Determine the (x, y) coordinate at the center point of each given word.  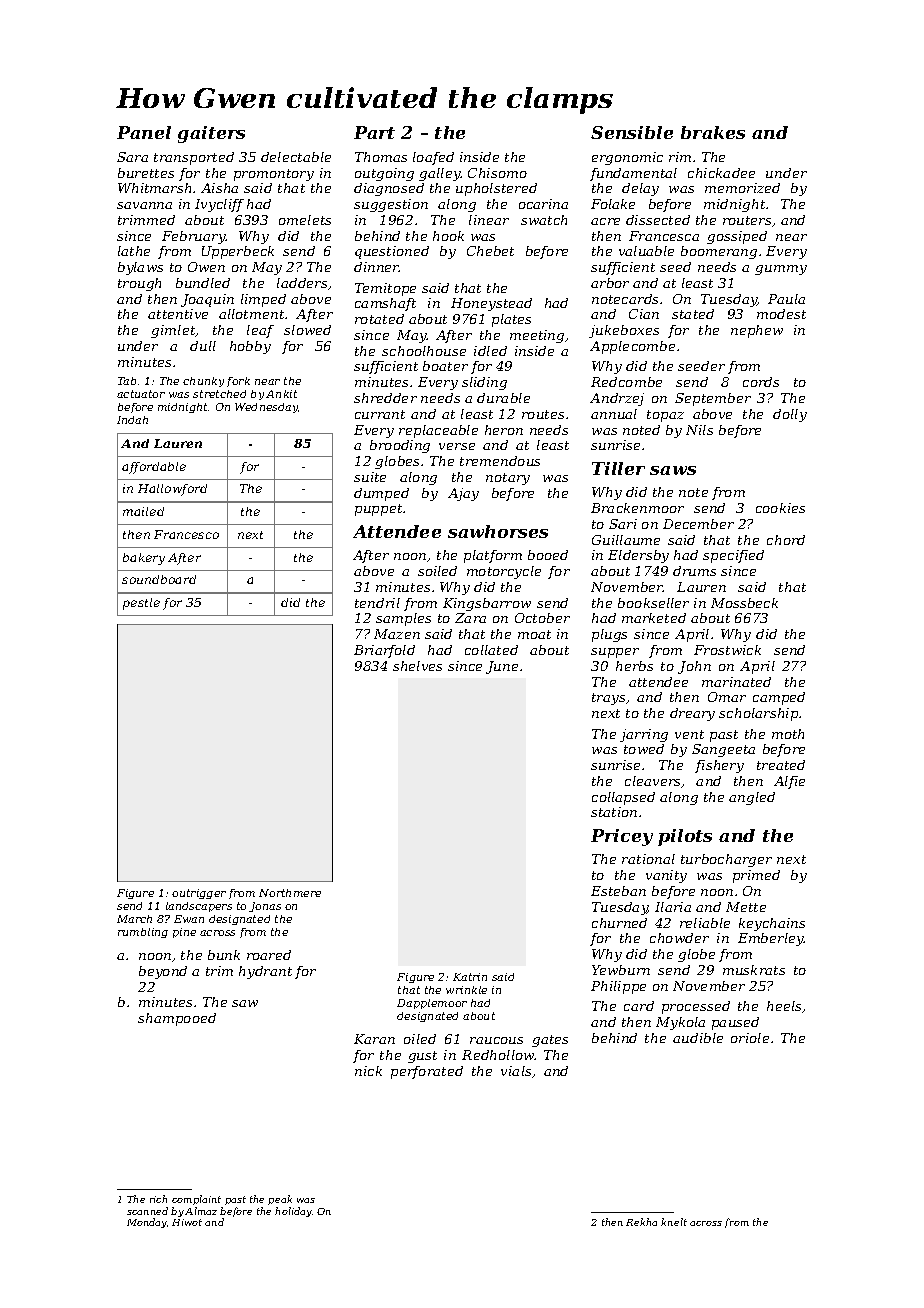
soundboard (159, 579)
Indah (132, 420)
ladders (302, 283)
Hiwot (187, 1222)
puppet (378, 510)
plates (511, 320)
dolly (790, 415)
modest (781, 314)
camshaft (385, 304)
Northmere (290, 893)
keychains (772, 924)
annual (614, 414)
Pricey (622, 837)
